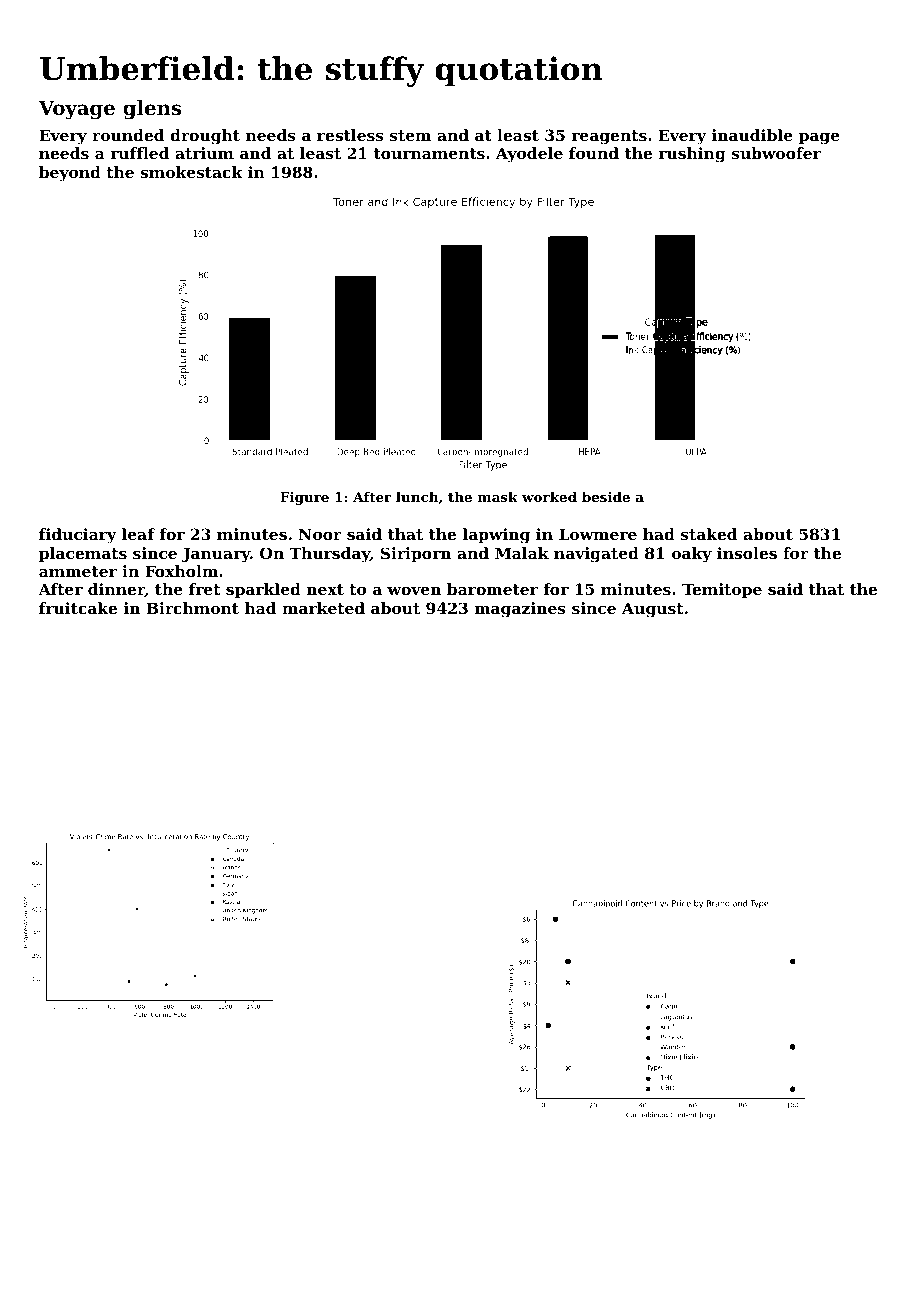 This screenshot has height=1308, width=924. I want to click on inaudible, so click(752, 135).
